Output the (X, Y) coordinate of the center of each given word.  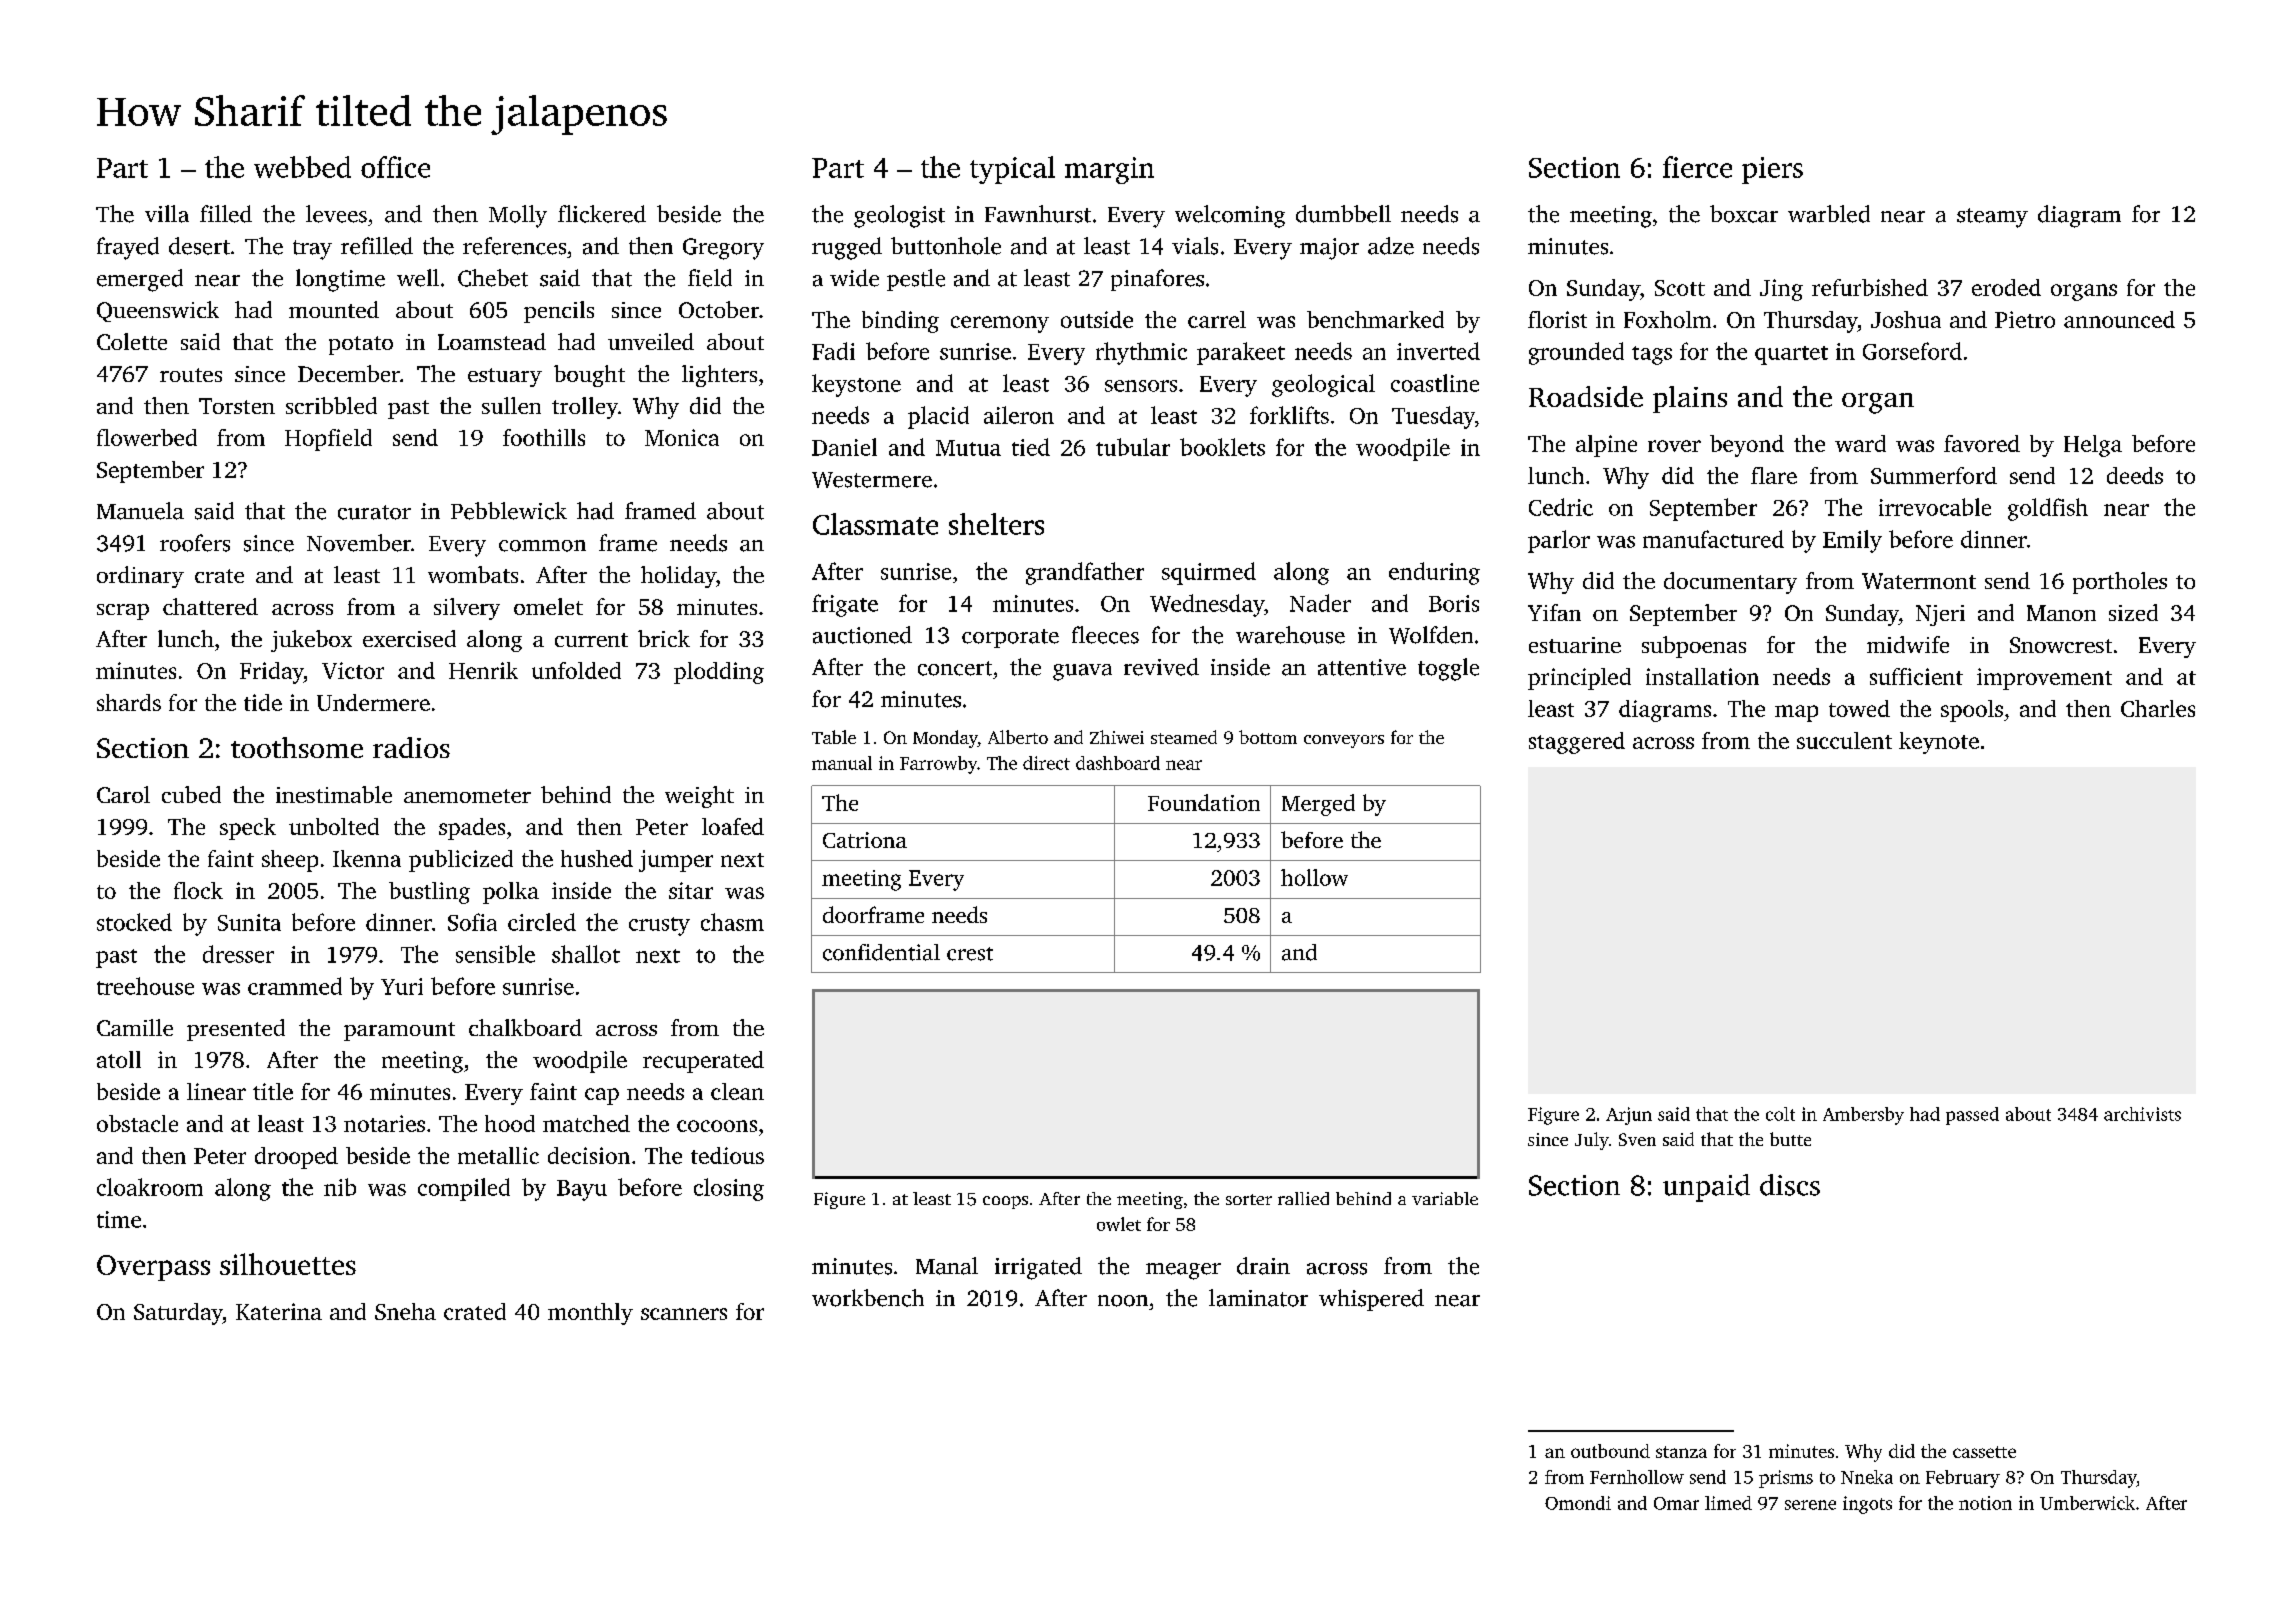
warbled (1829, 214)
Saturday (178, 1314)
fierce (1697, 167)
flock (198, 890)
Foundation (1204, 802)
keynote (1939, 743)
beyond (1747, 446)
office (395, 167)
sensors (1141, 386)
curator (374, 512)
